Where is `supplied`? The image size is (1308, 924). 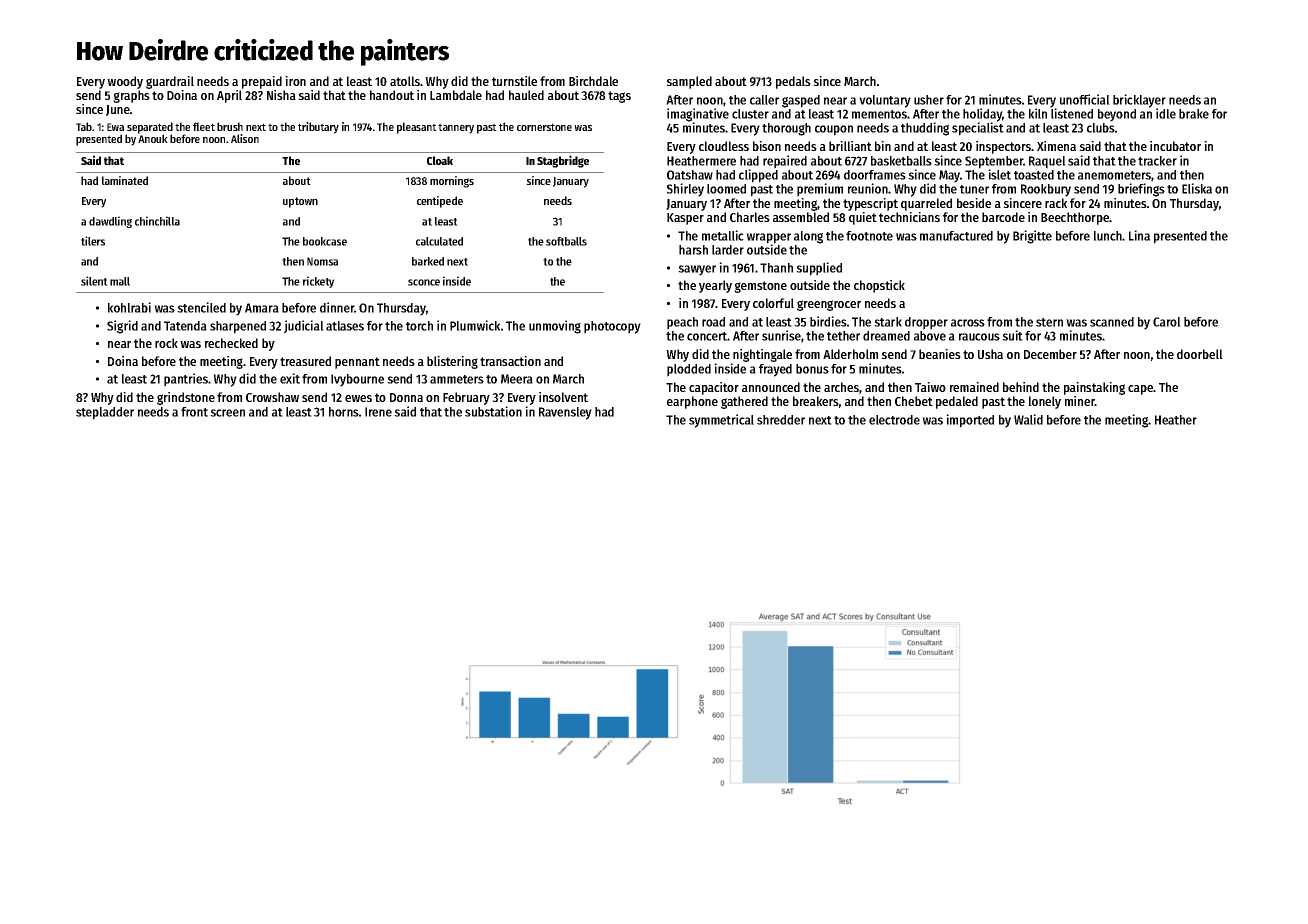 supplied is located at coordinates (819, 269).
